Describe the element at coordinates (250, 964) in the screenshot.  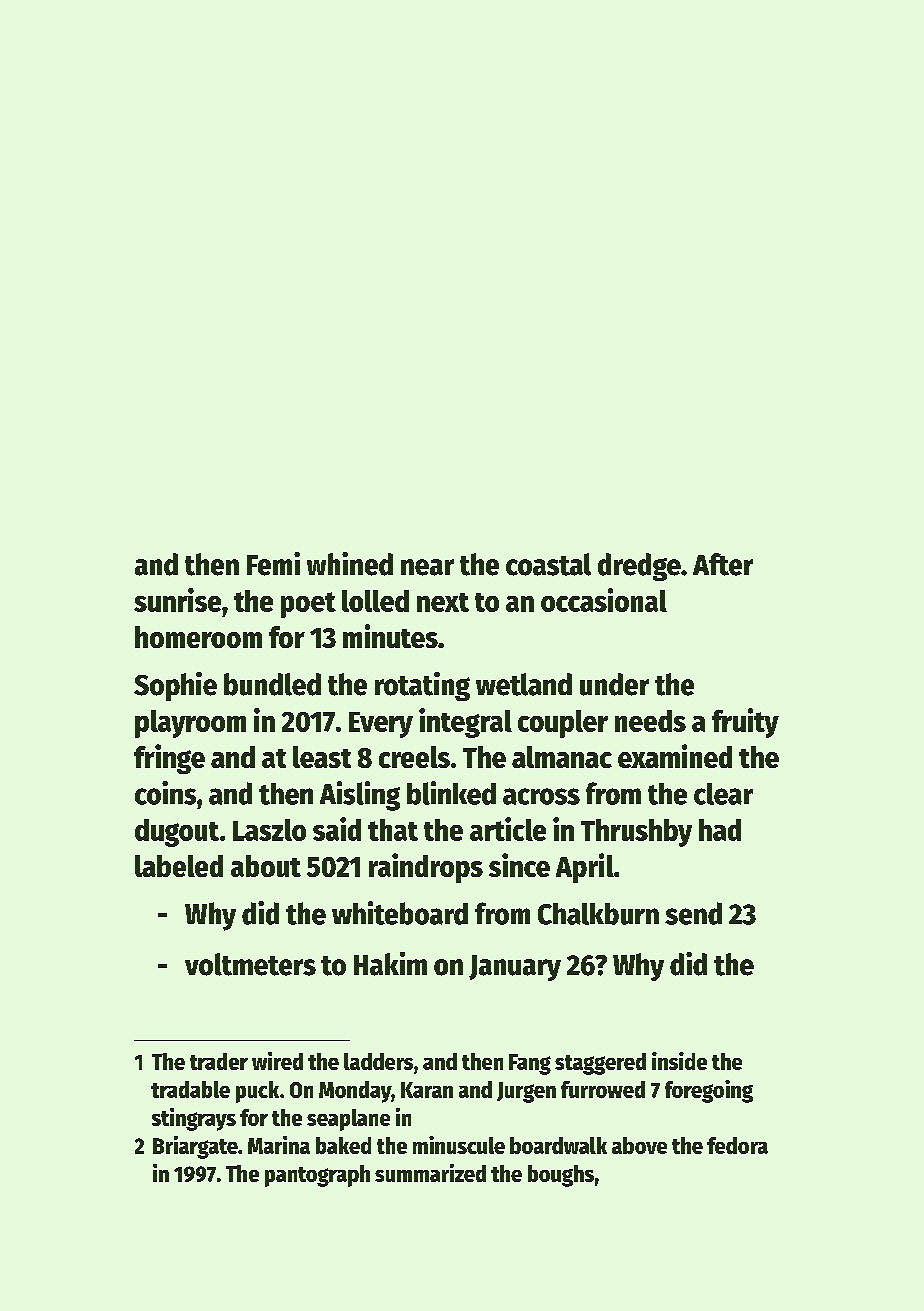
I see `voltmeters` at that location.
